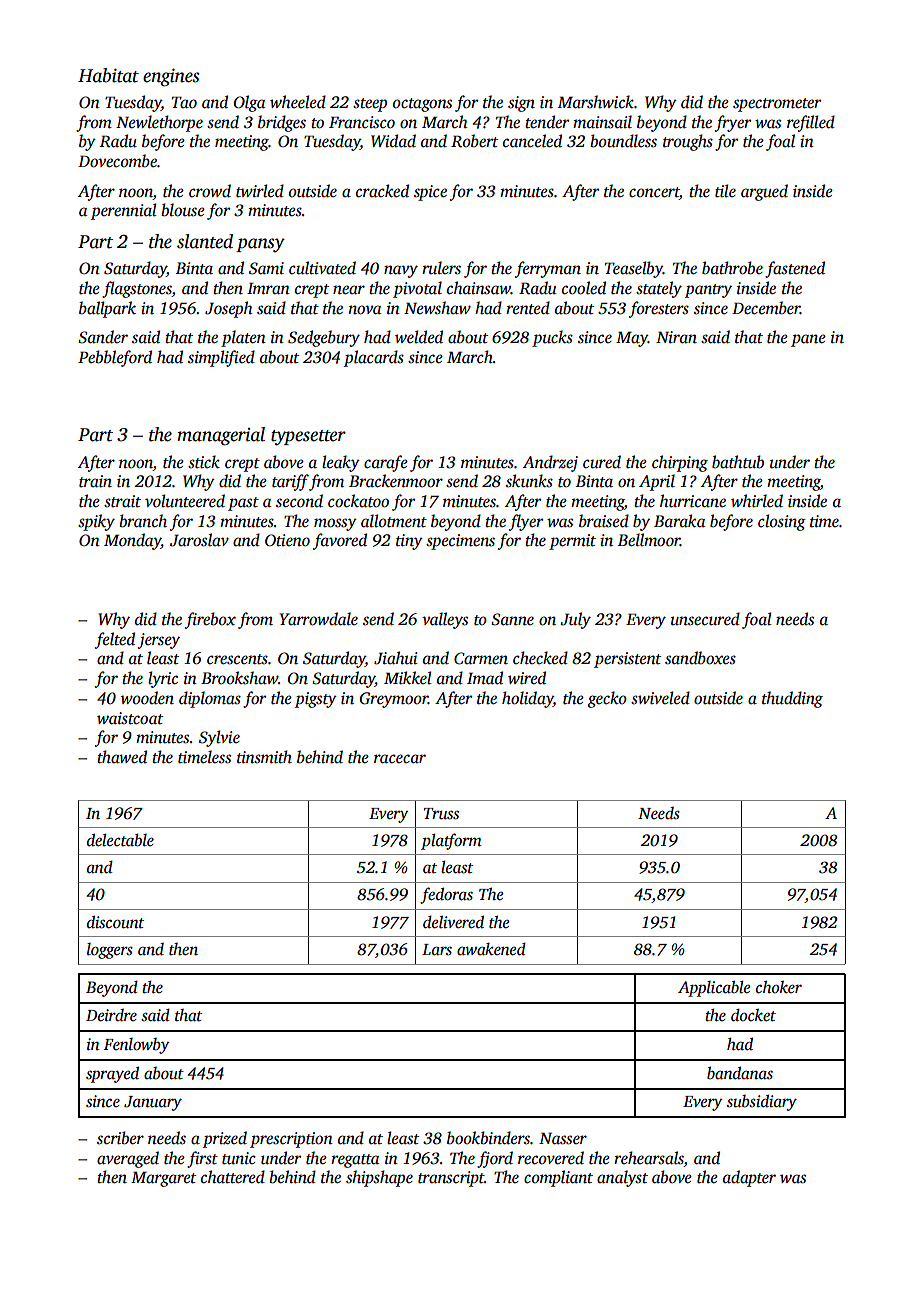 This document has width=924, height=1308. Describe the element at coordinates (124, 211) in the document. I see `perennial` at that location.
